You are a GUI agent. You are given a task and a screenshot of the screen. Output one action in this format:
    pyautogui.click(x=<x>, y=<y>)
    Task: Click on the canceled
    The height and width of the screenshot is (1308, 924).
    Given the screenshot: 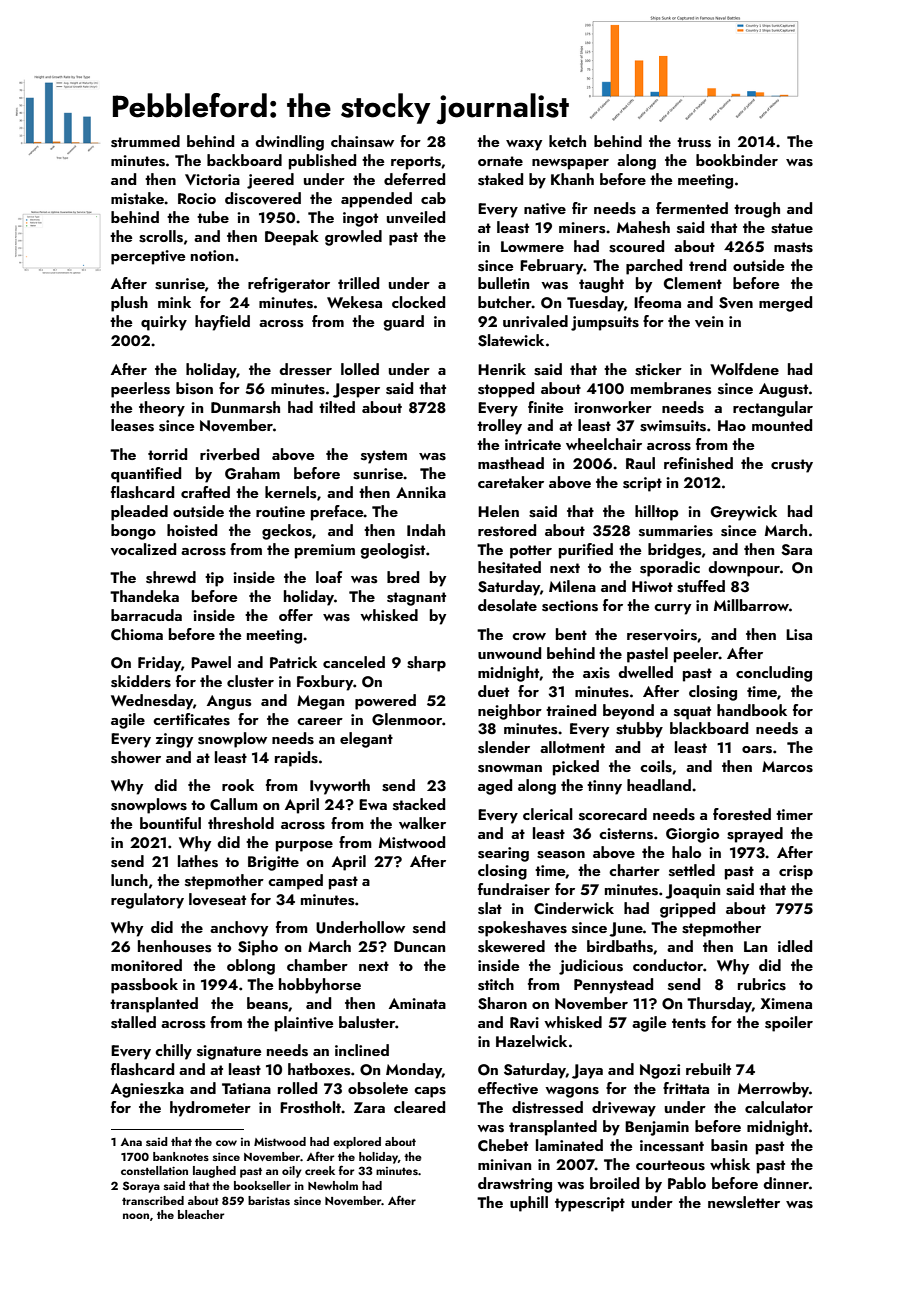 What is the action you would take?
    pyautogui.click(x=354, y=662)
